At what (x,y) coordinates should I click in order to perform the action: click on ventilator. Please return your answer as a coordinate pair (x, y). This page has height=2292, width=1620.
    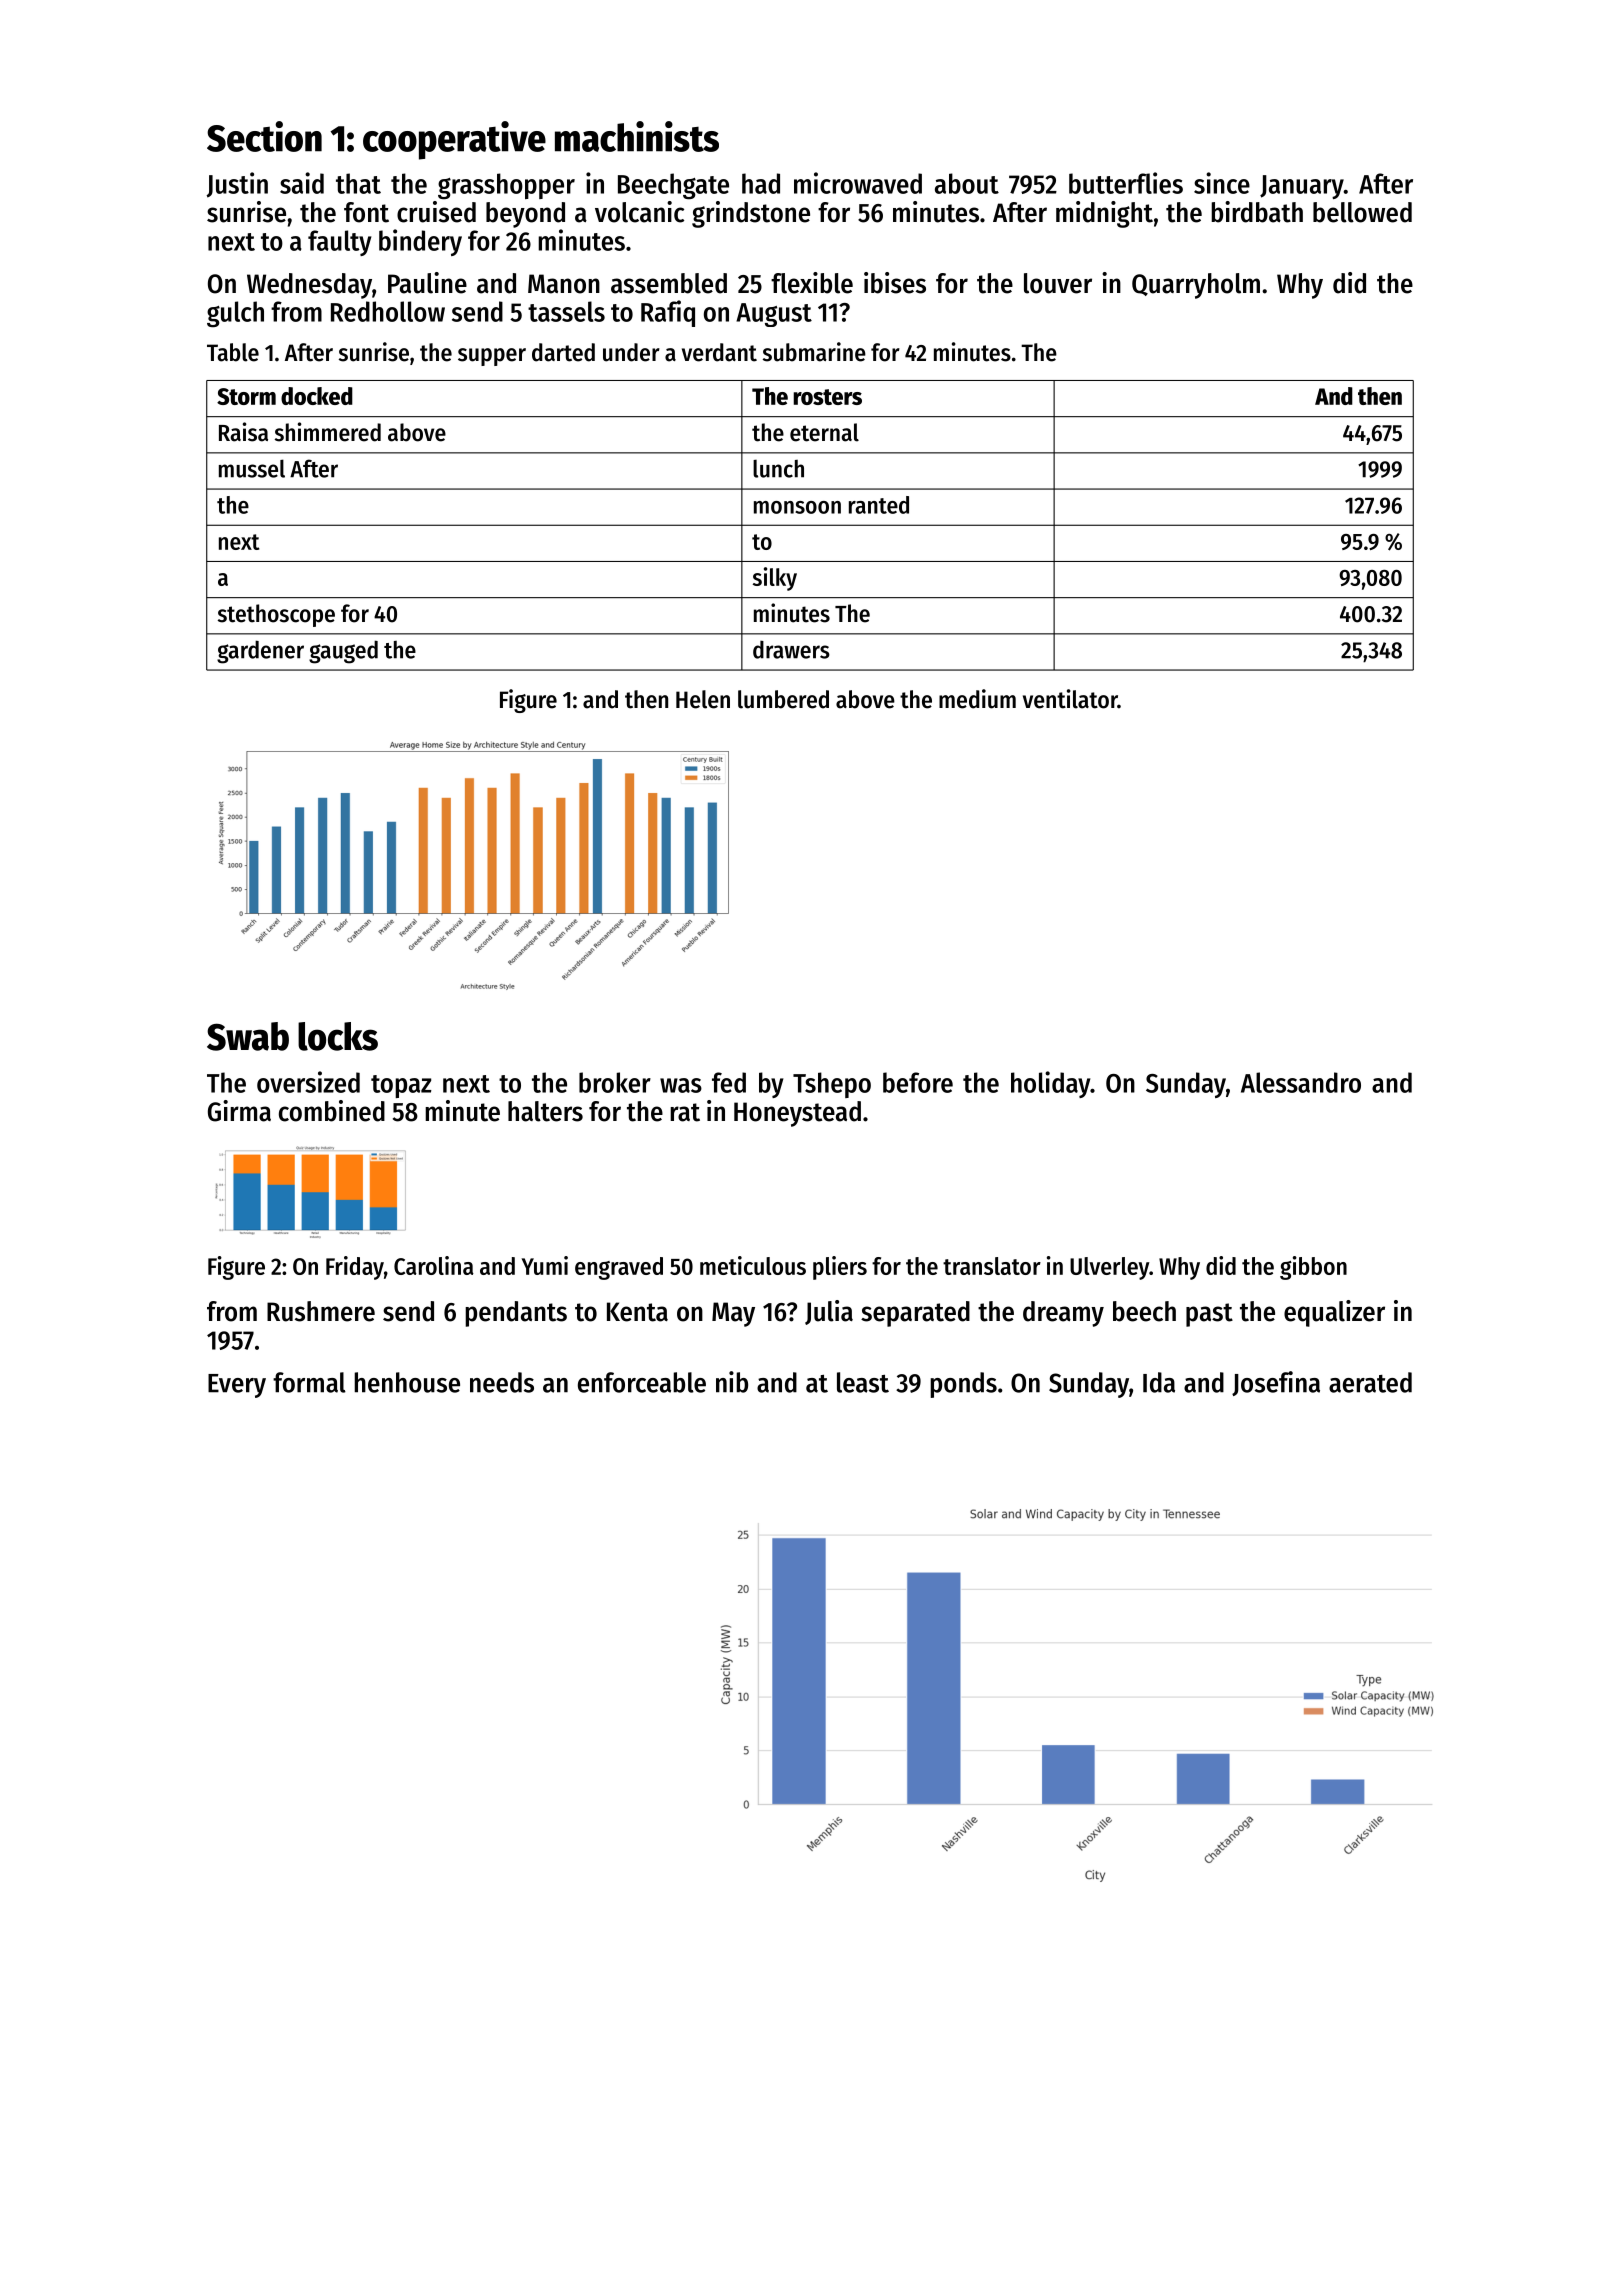
    Looking at the image, I should click on (1070, 699).
